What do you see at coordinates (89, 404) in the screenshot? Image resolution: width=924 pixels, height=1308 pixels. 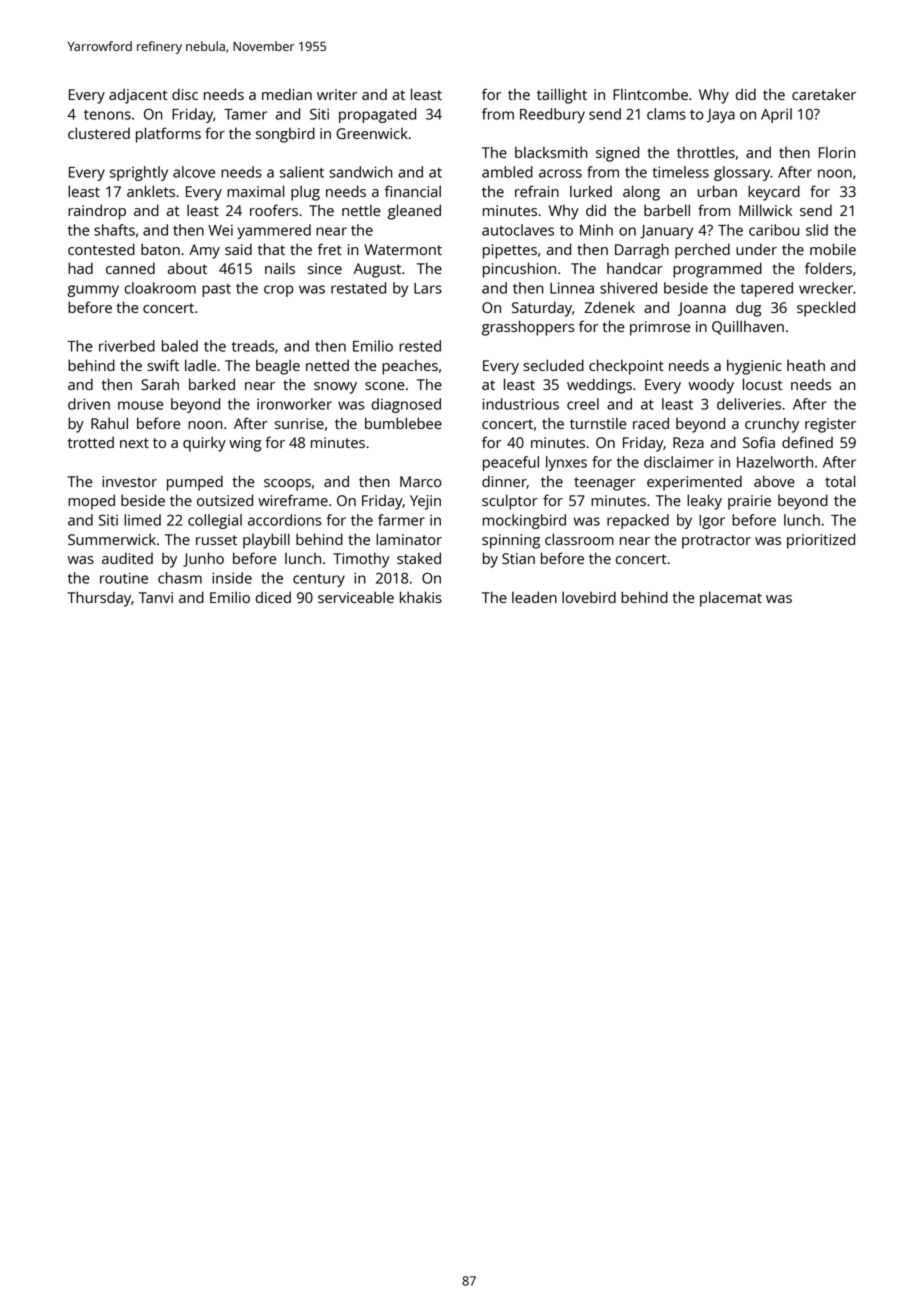 I see `driven` at bounding box center [89, 404].
